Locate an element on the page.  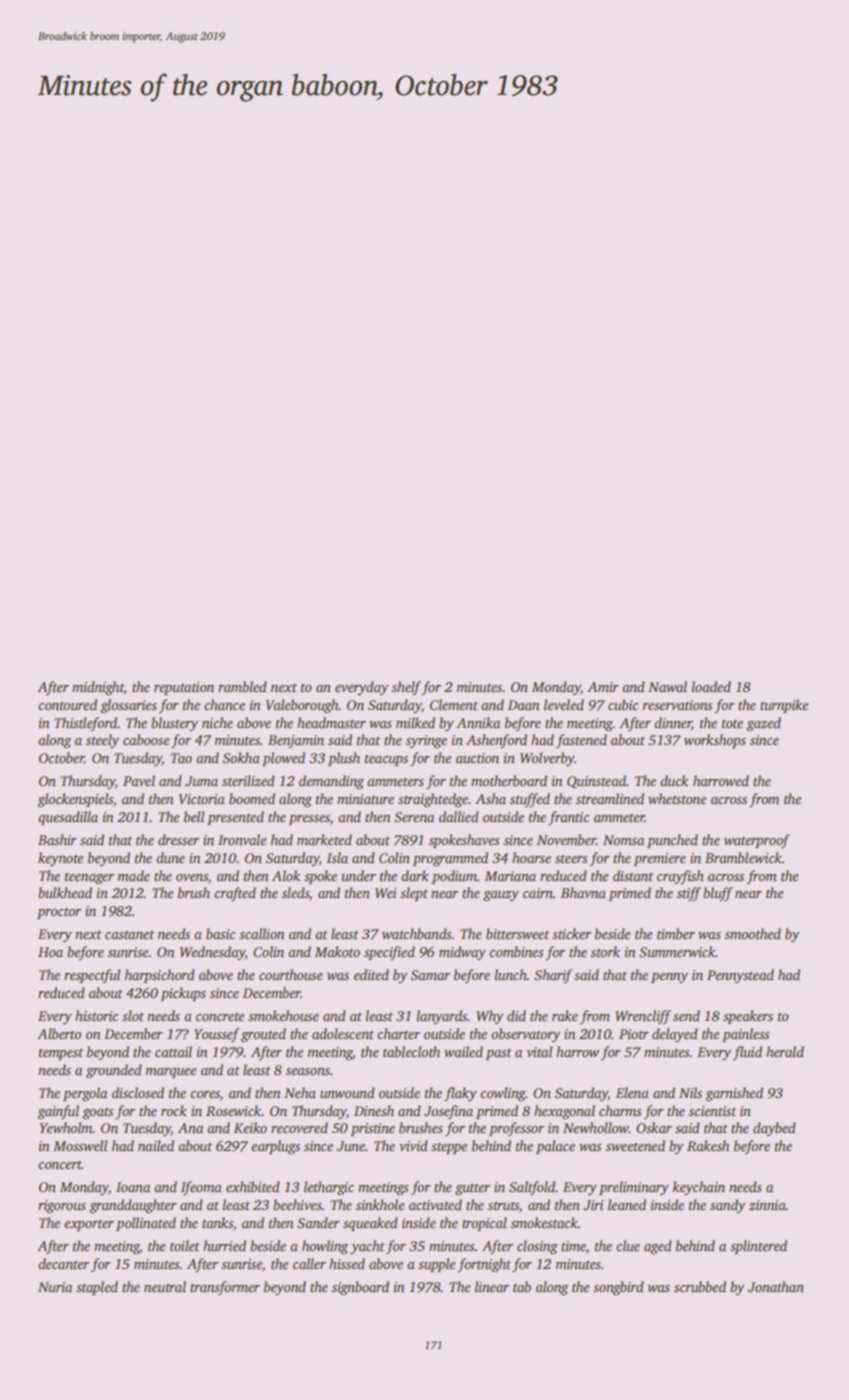
rambled is located at coordinates (242, 686).
